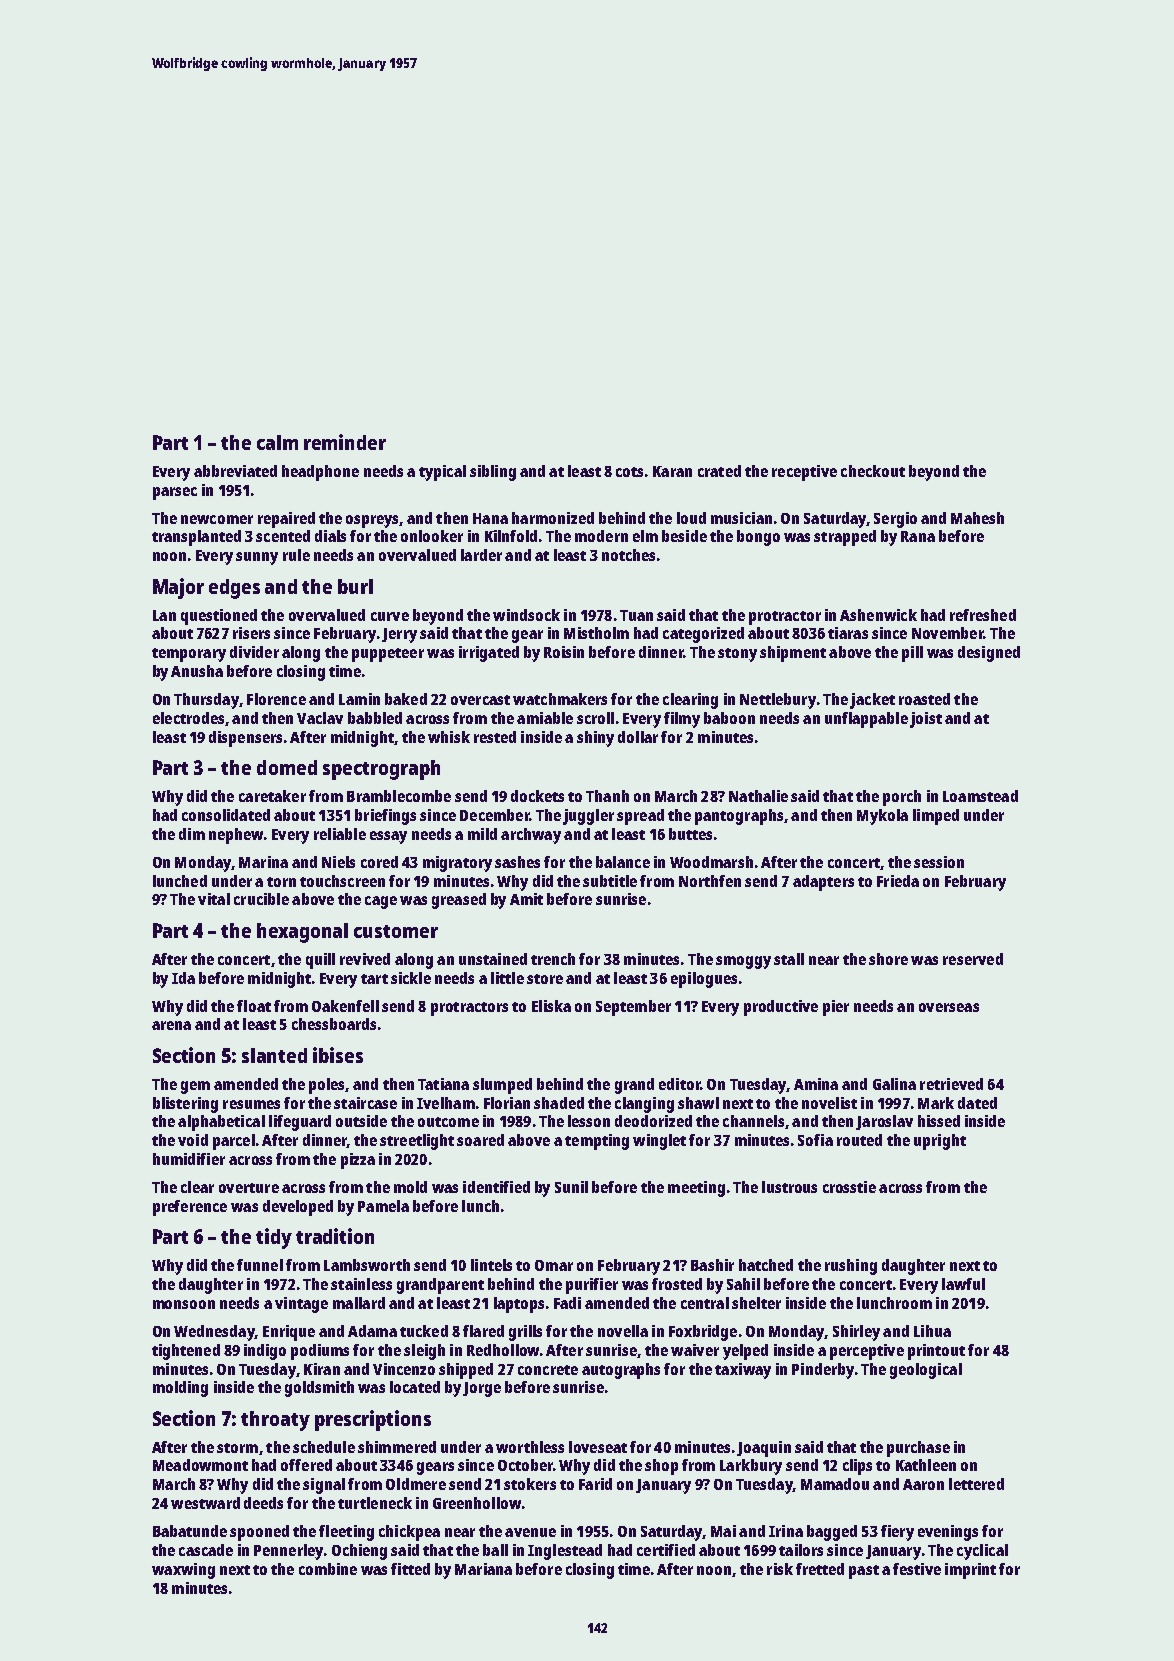  What do you see at coordinates (873, 471) in the image?
I see `checkout` at bounding box center [873, 471].
